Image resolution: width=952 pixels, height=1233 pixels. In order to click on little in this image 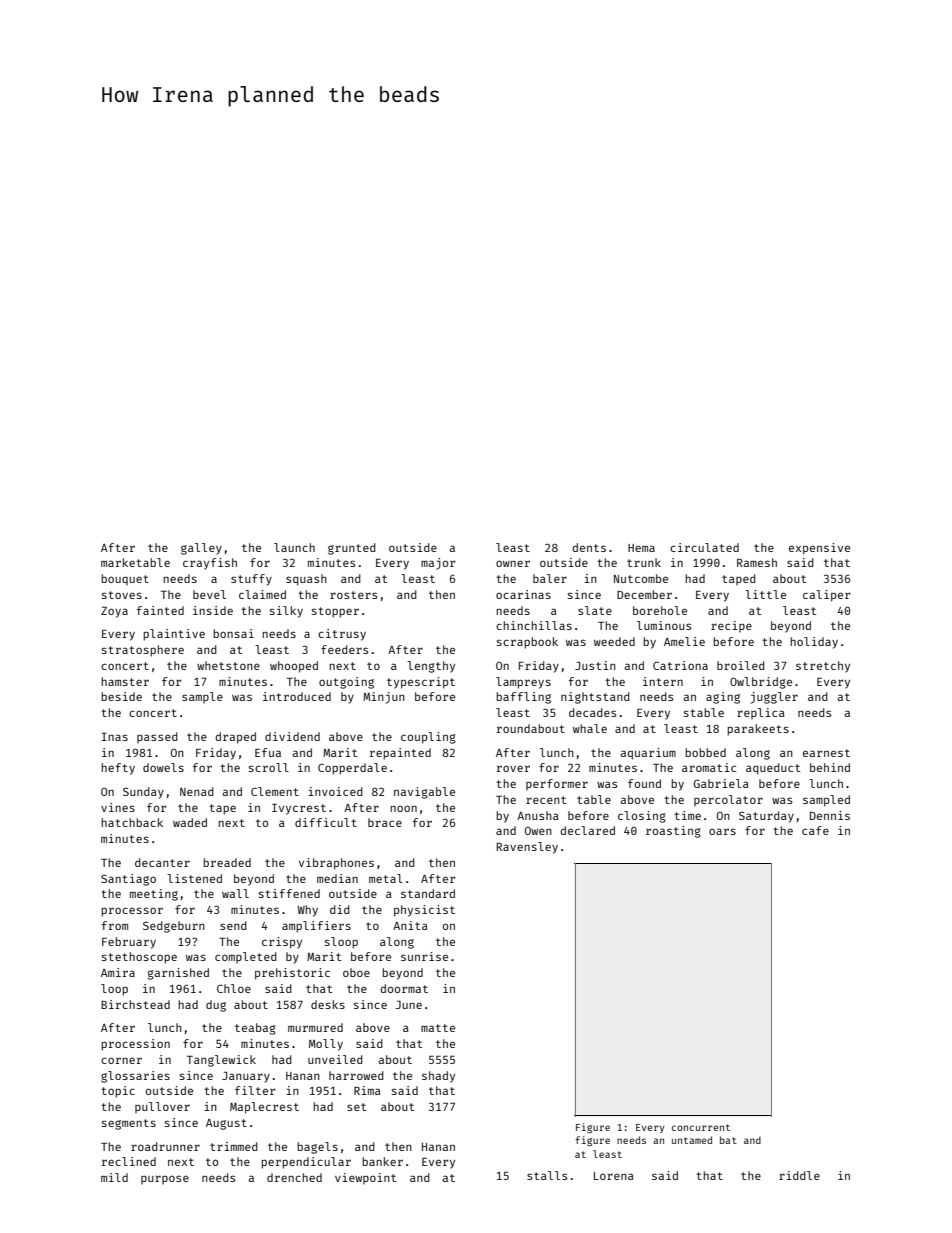, I will do `click(765, 594)`.
